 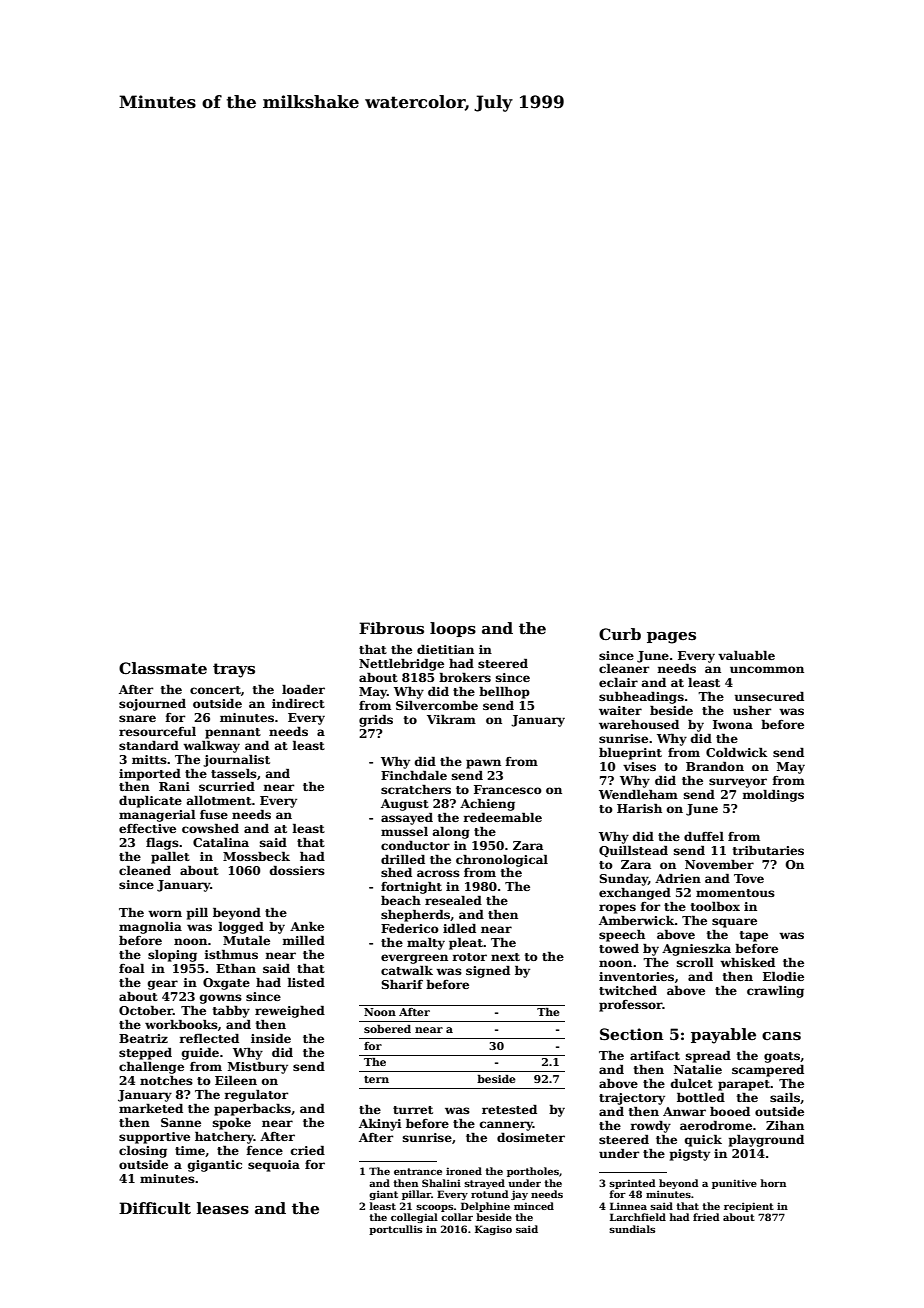 I want to click on Agnieszka, so click(x=696, y=950).
